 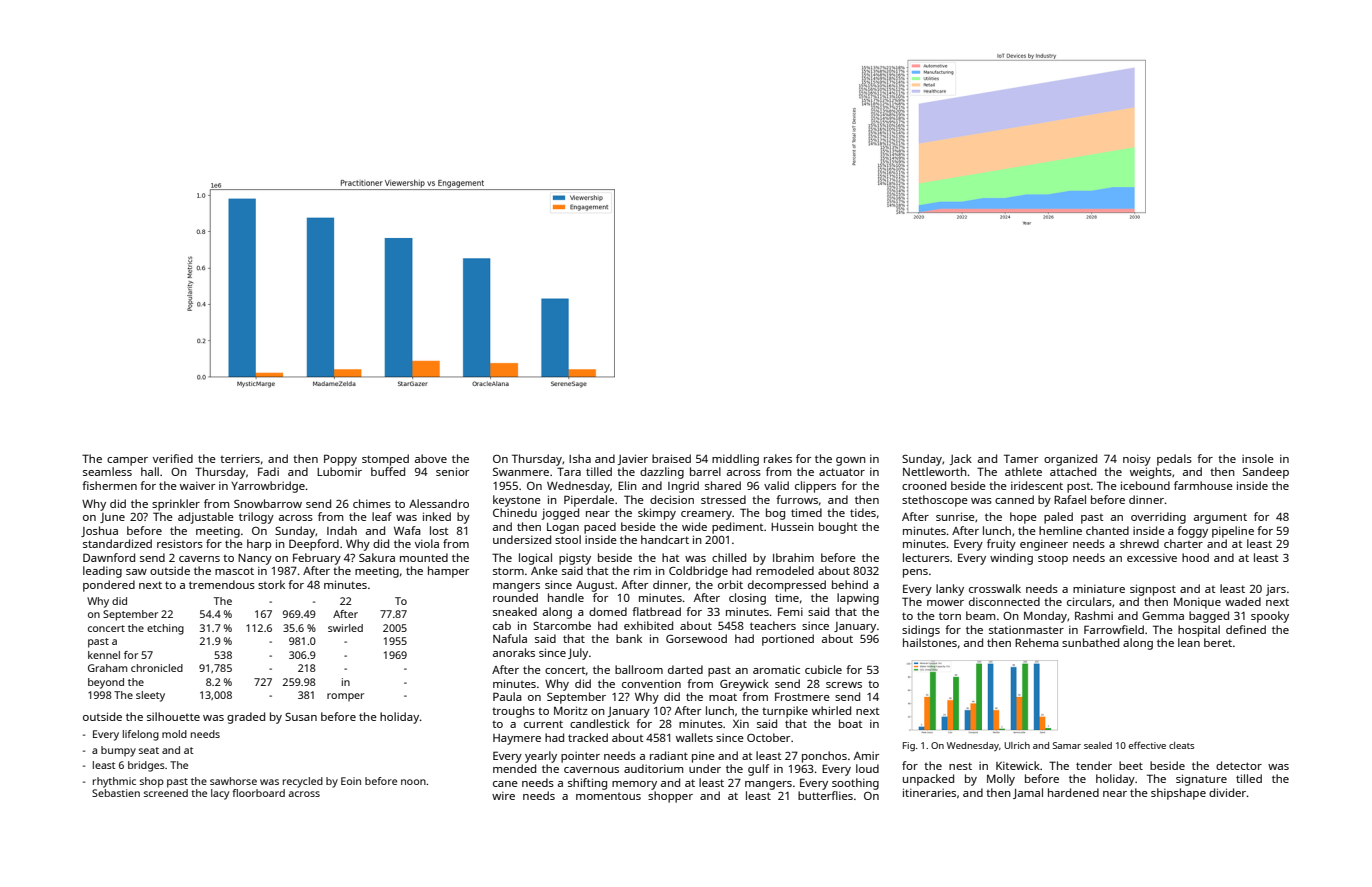 What do you see at coordinates (866, 756) in the screenshot?
I see `Amir` at bounding box center [866, 756].
